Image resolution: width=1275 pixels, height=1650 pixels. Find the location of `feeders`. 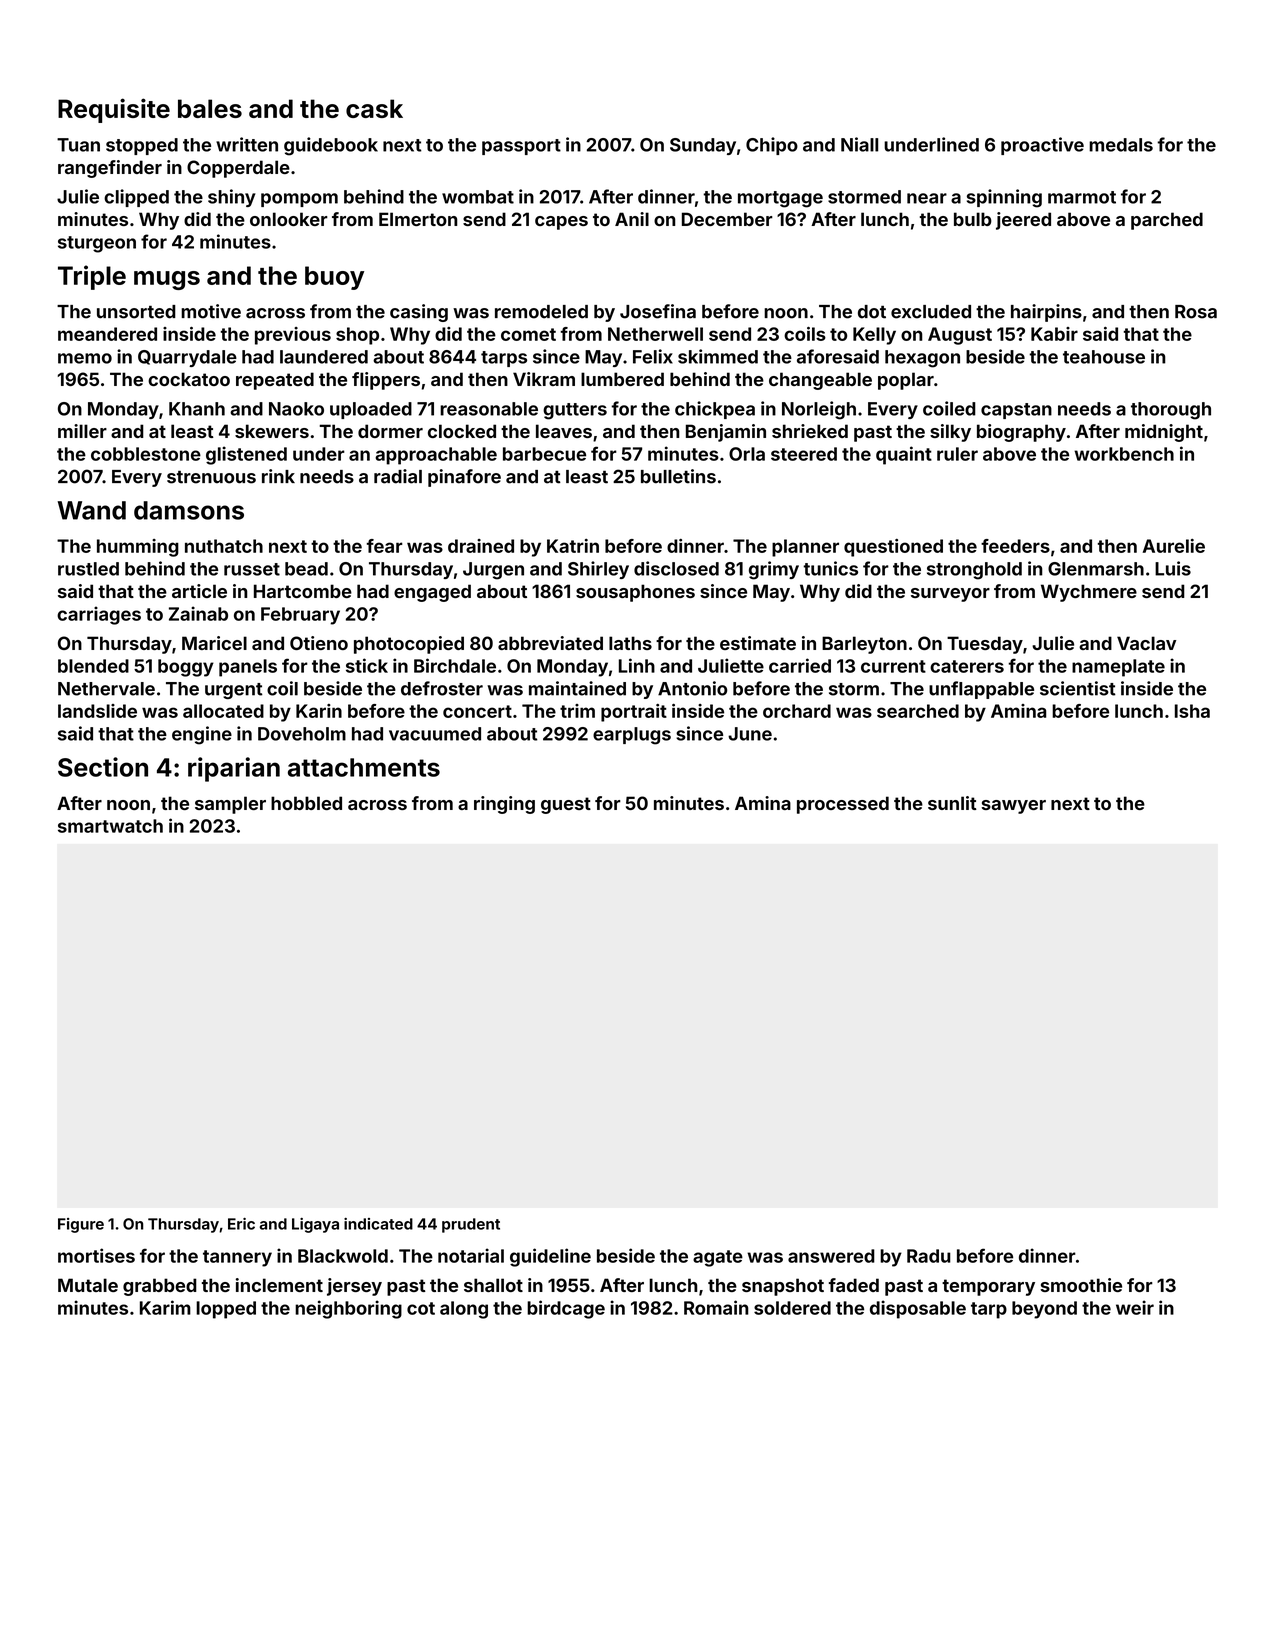

feeders is located at coordinates (1015, 546).
